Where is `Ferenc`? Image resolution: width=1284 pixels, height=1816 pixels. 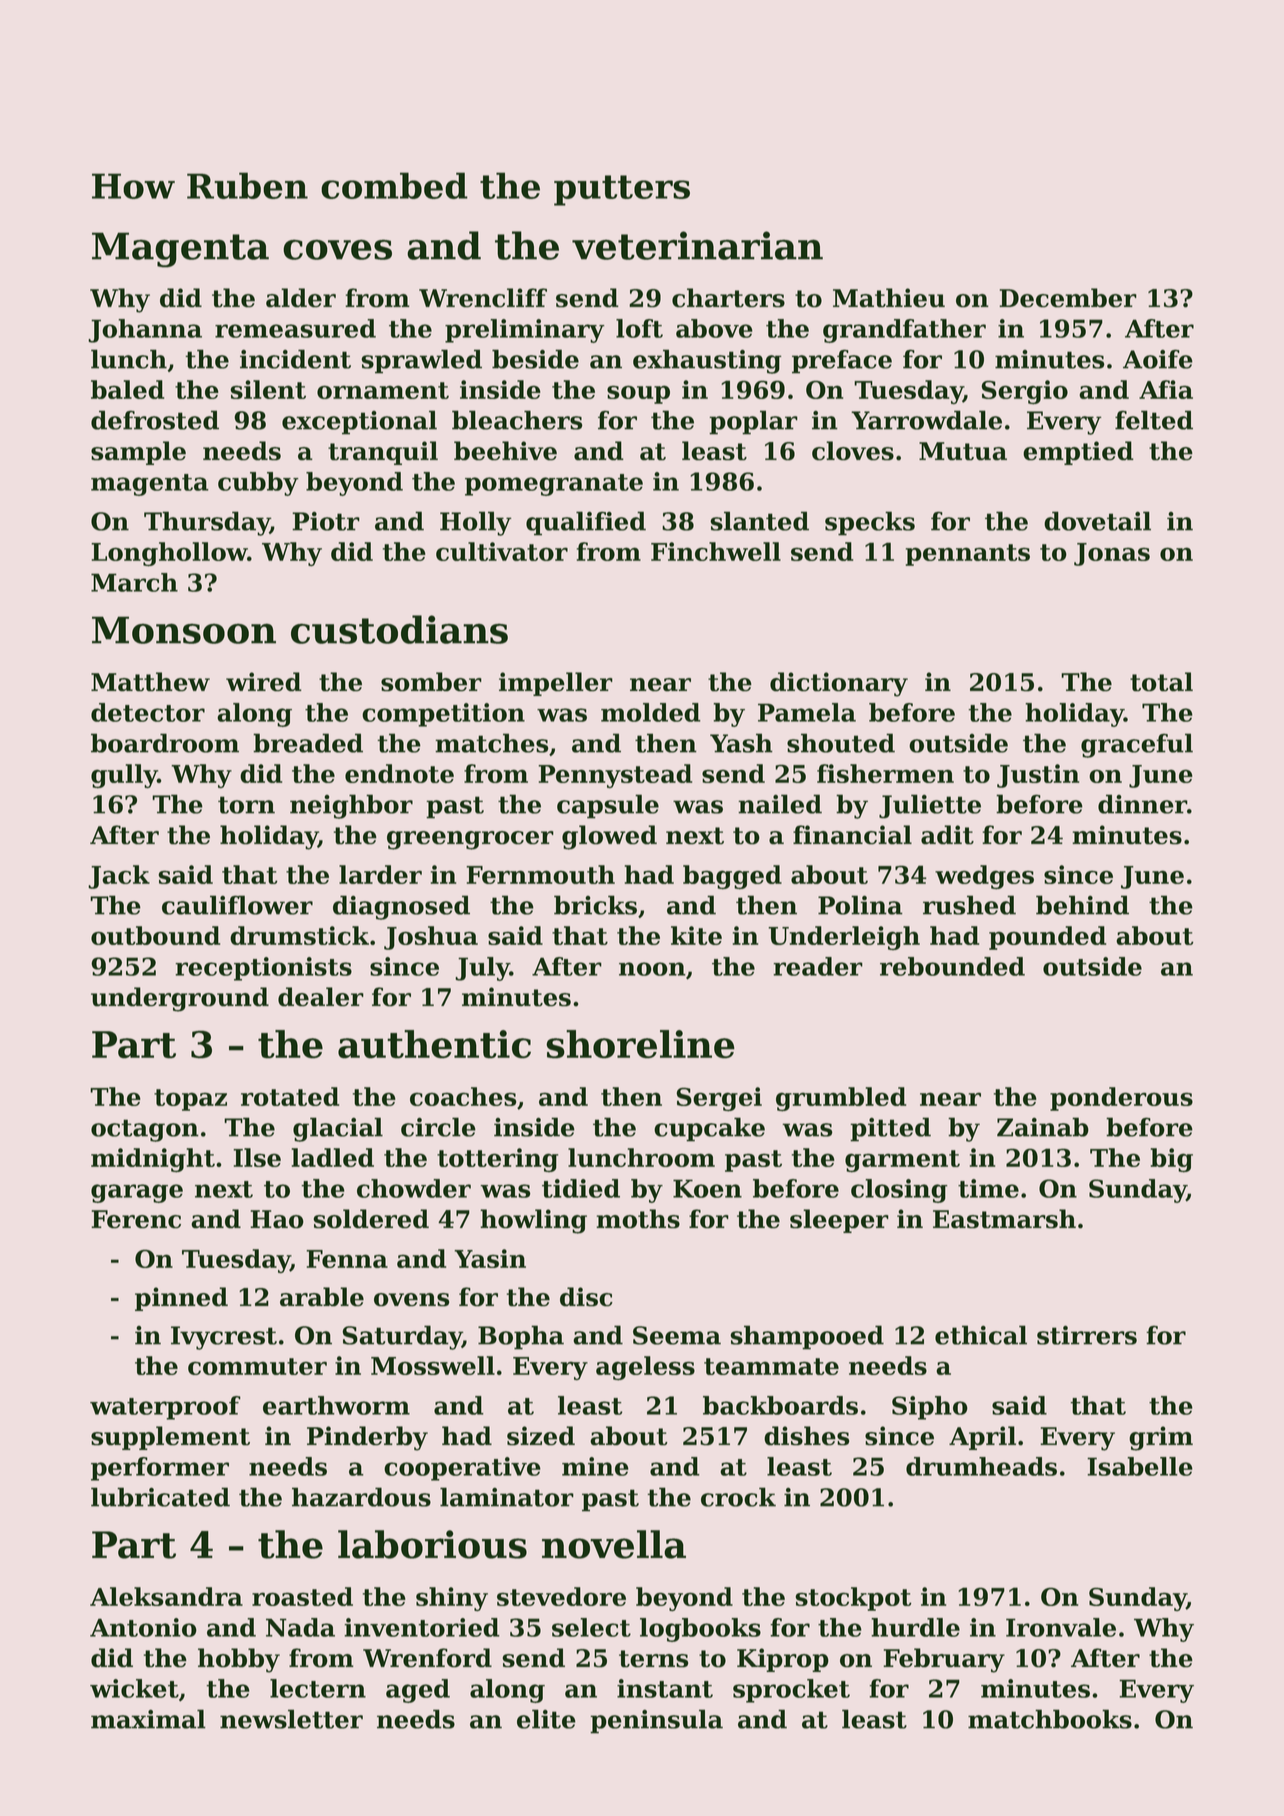 Ferenc is located at coordinates (136, 1219).
